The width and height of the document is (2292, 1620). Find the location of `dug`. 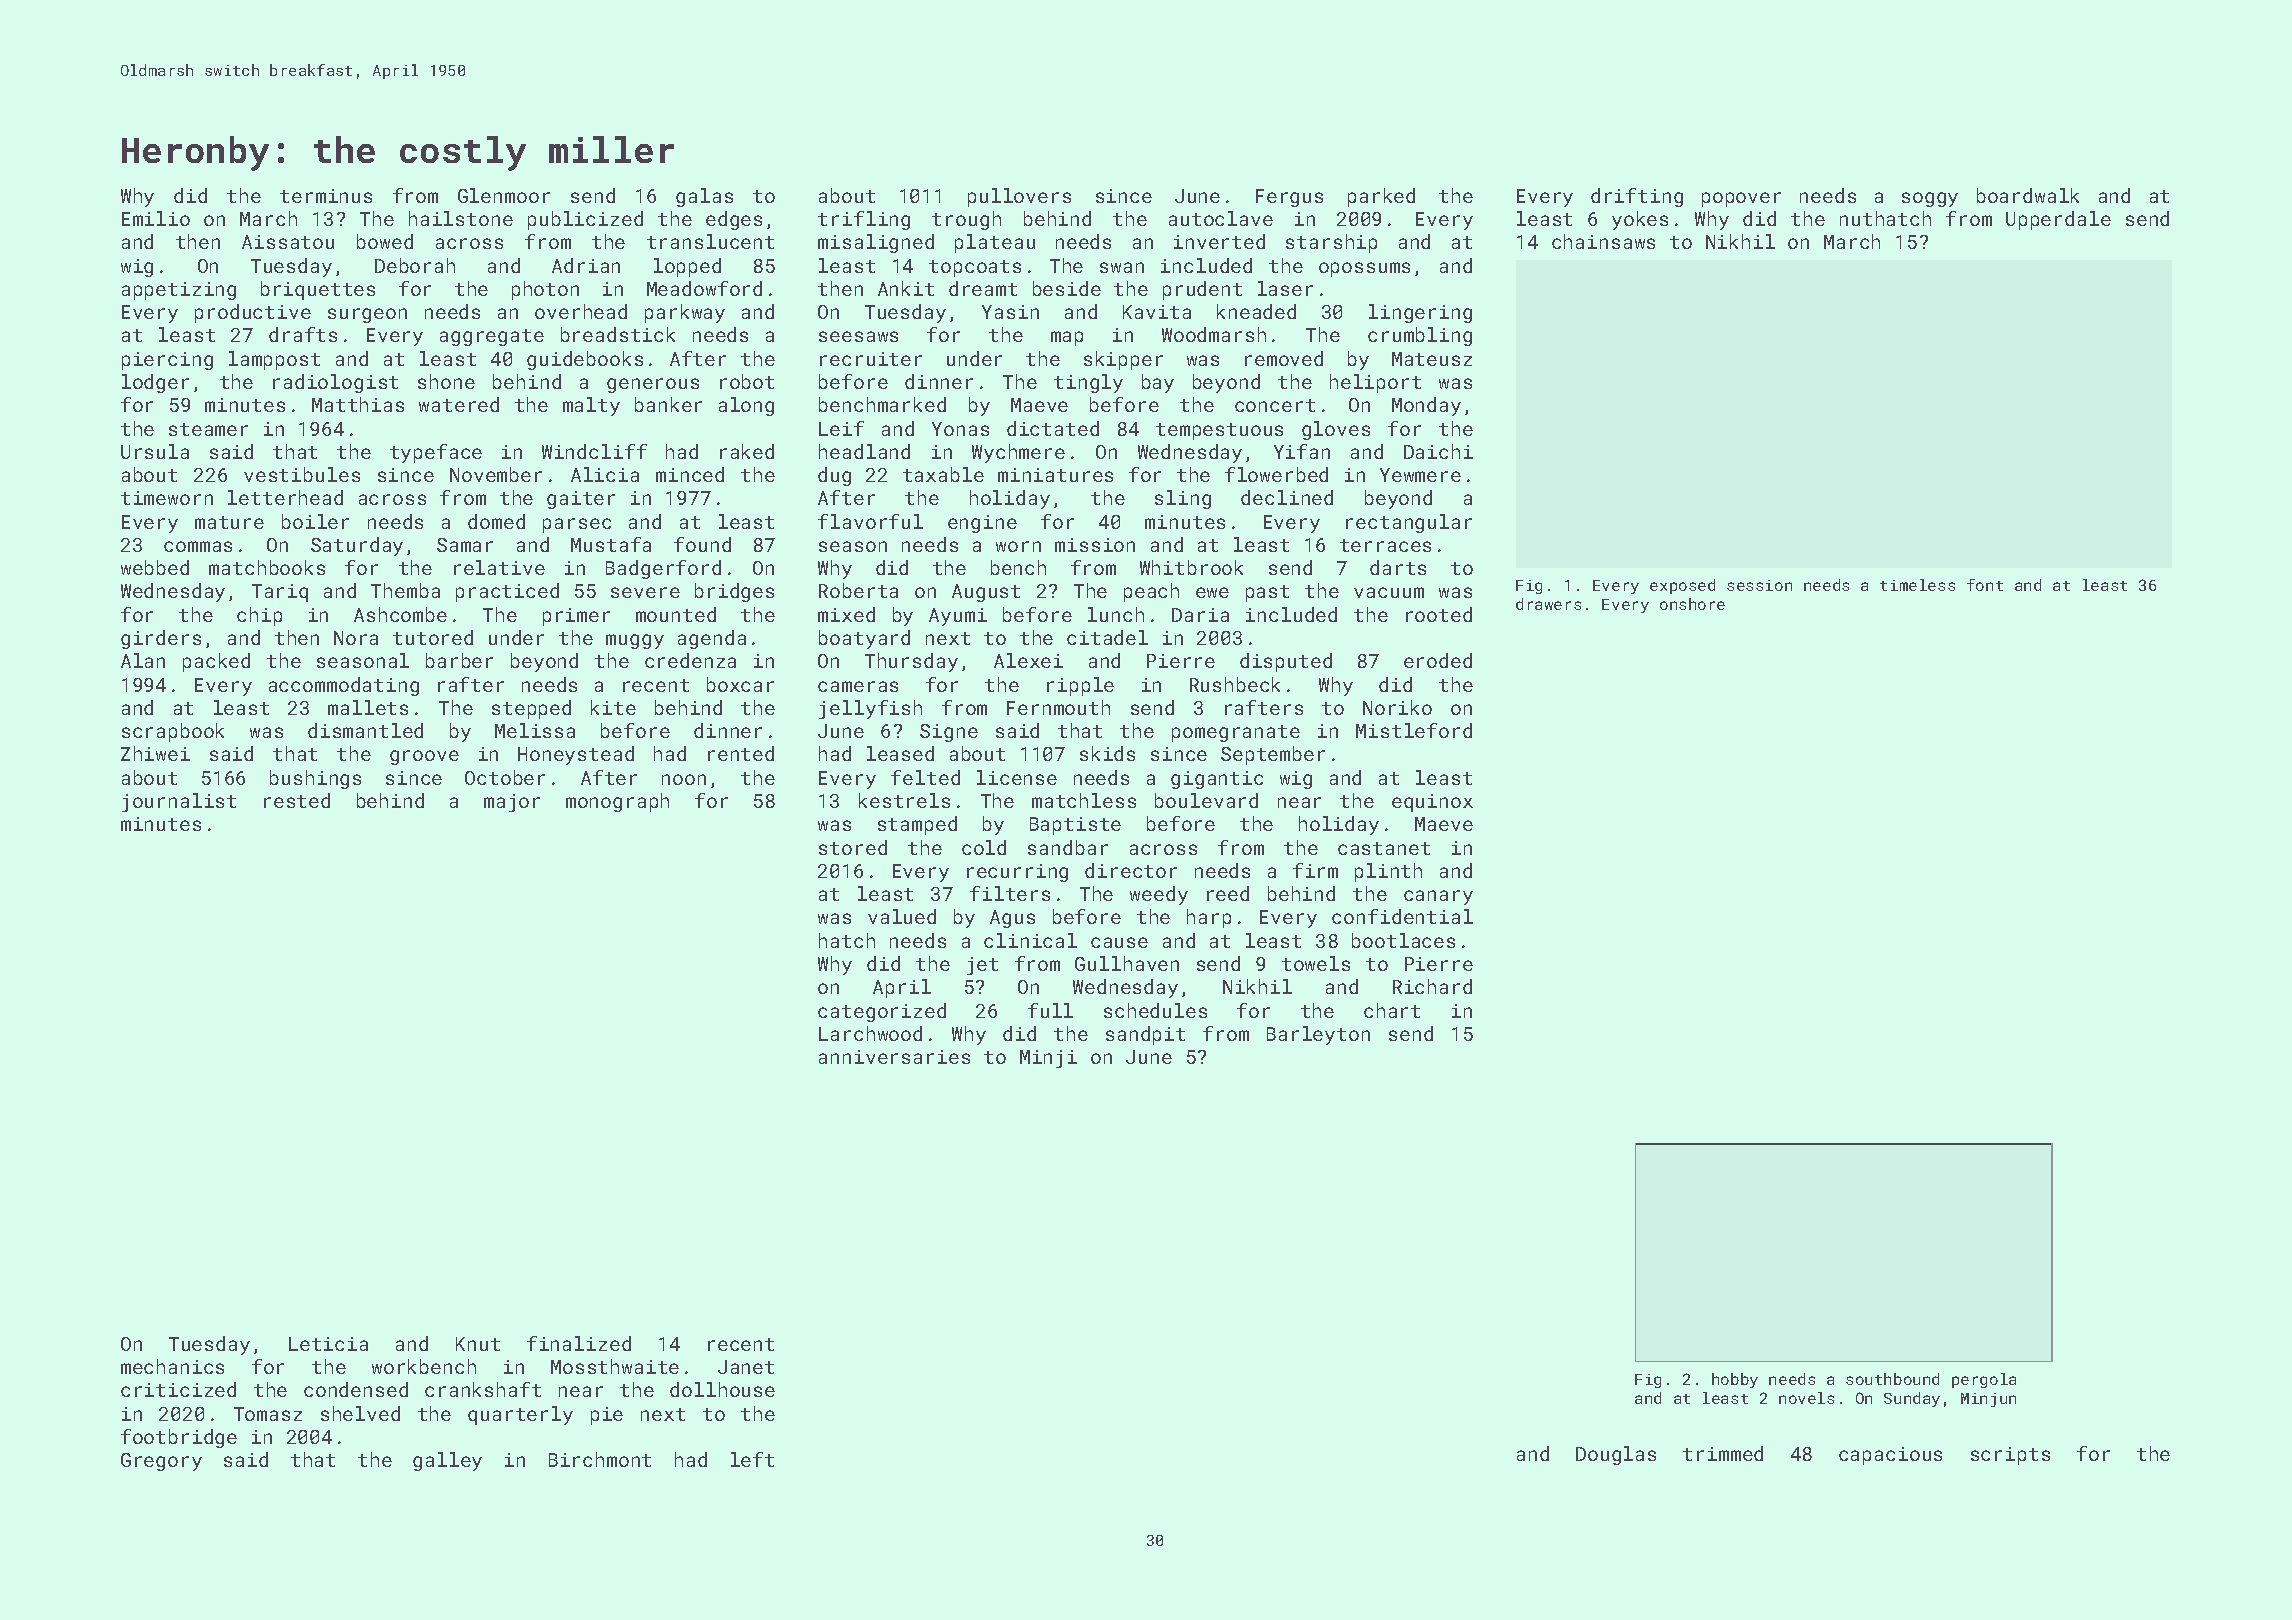

dug is located at coordinates (834, 476).
